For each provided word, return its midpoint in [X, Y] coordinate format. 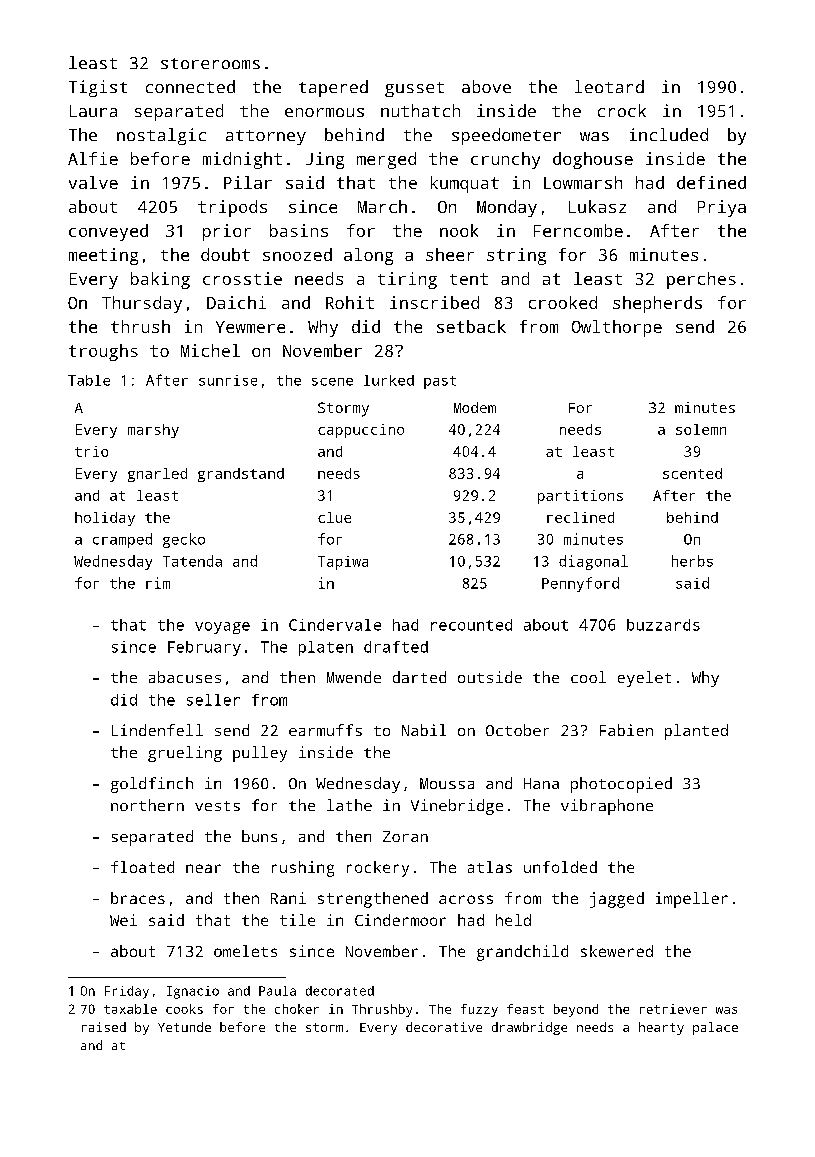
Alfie [93, 158]
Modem [475, 407]
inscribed [434, 302]
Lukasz [597, 206]
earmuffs [325, 730]
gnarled [157, 475]
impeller [692, 900]
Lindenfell [157, 730]
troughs [103, 352]
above [486, 86]
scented [692, 473]
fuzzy [479, 1010]
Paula [277, 991]
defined [711, 182]
